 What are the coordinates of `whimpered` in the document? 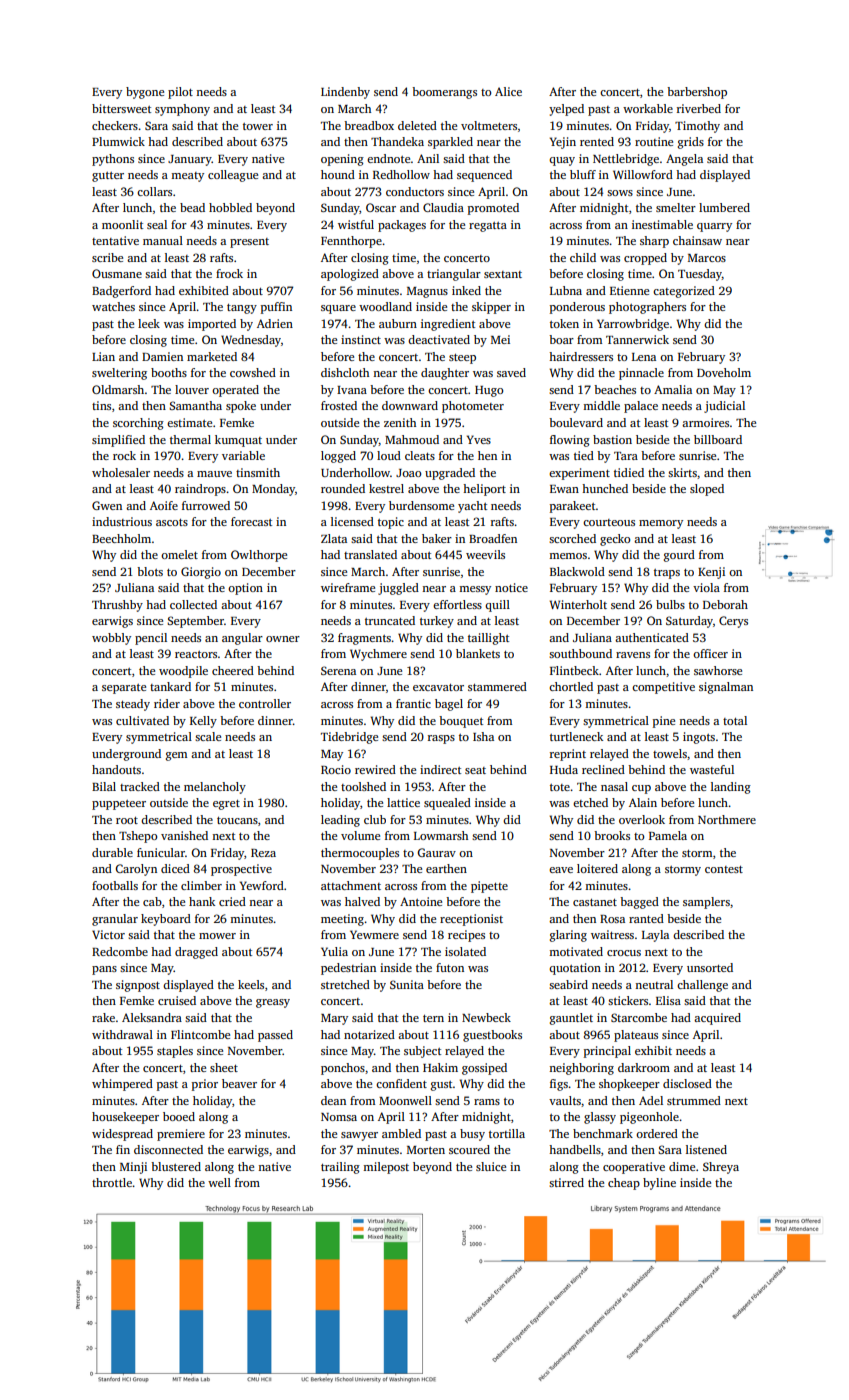 It's located at (122, 1085).
